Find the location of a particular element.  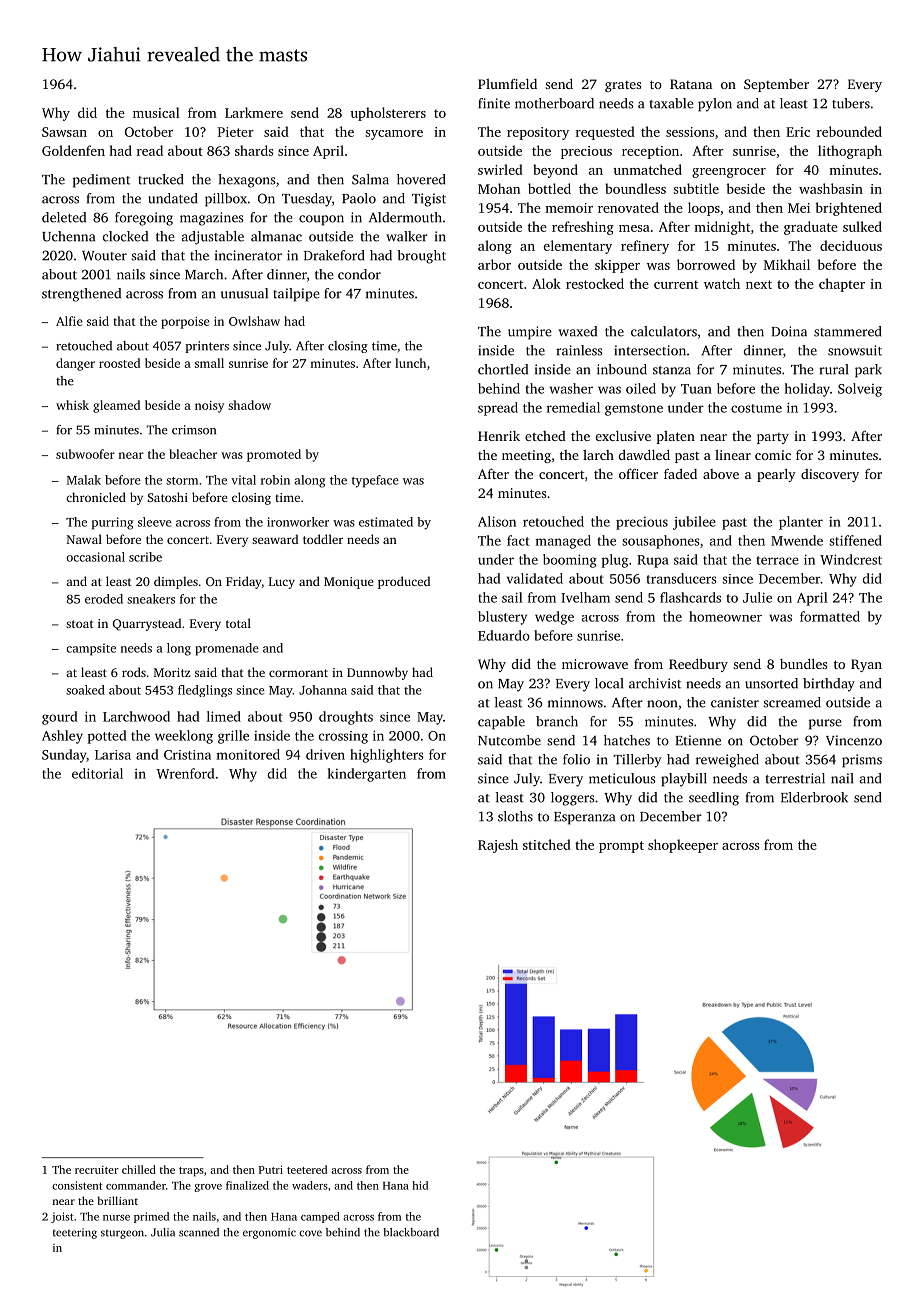

sulked is located at coordinates (862, 226).
